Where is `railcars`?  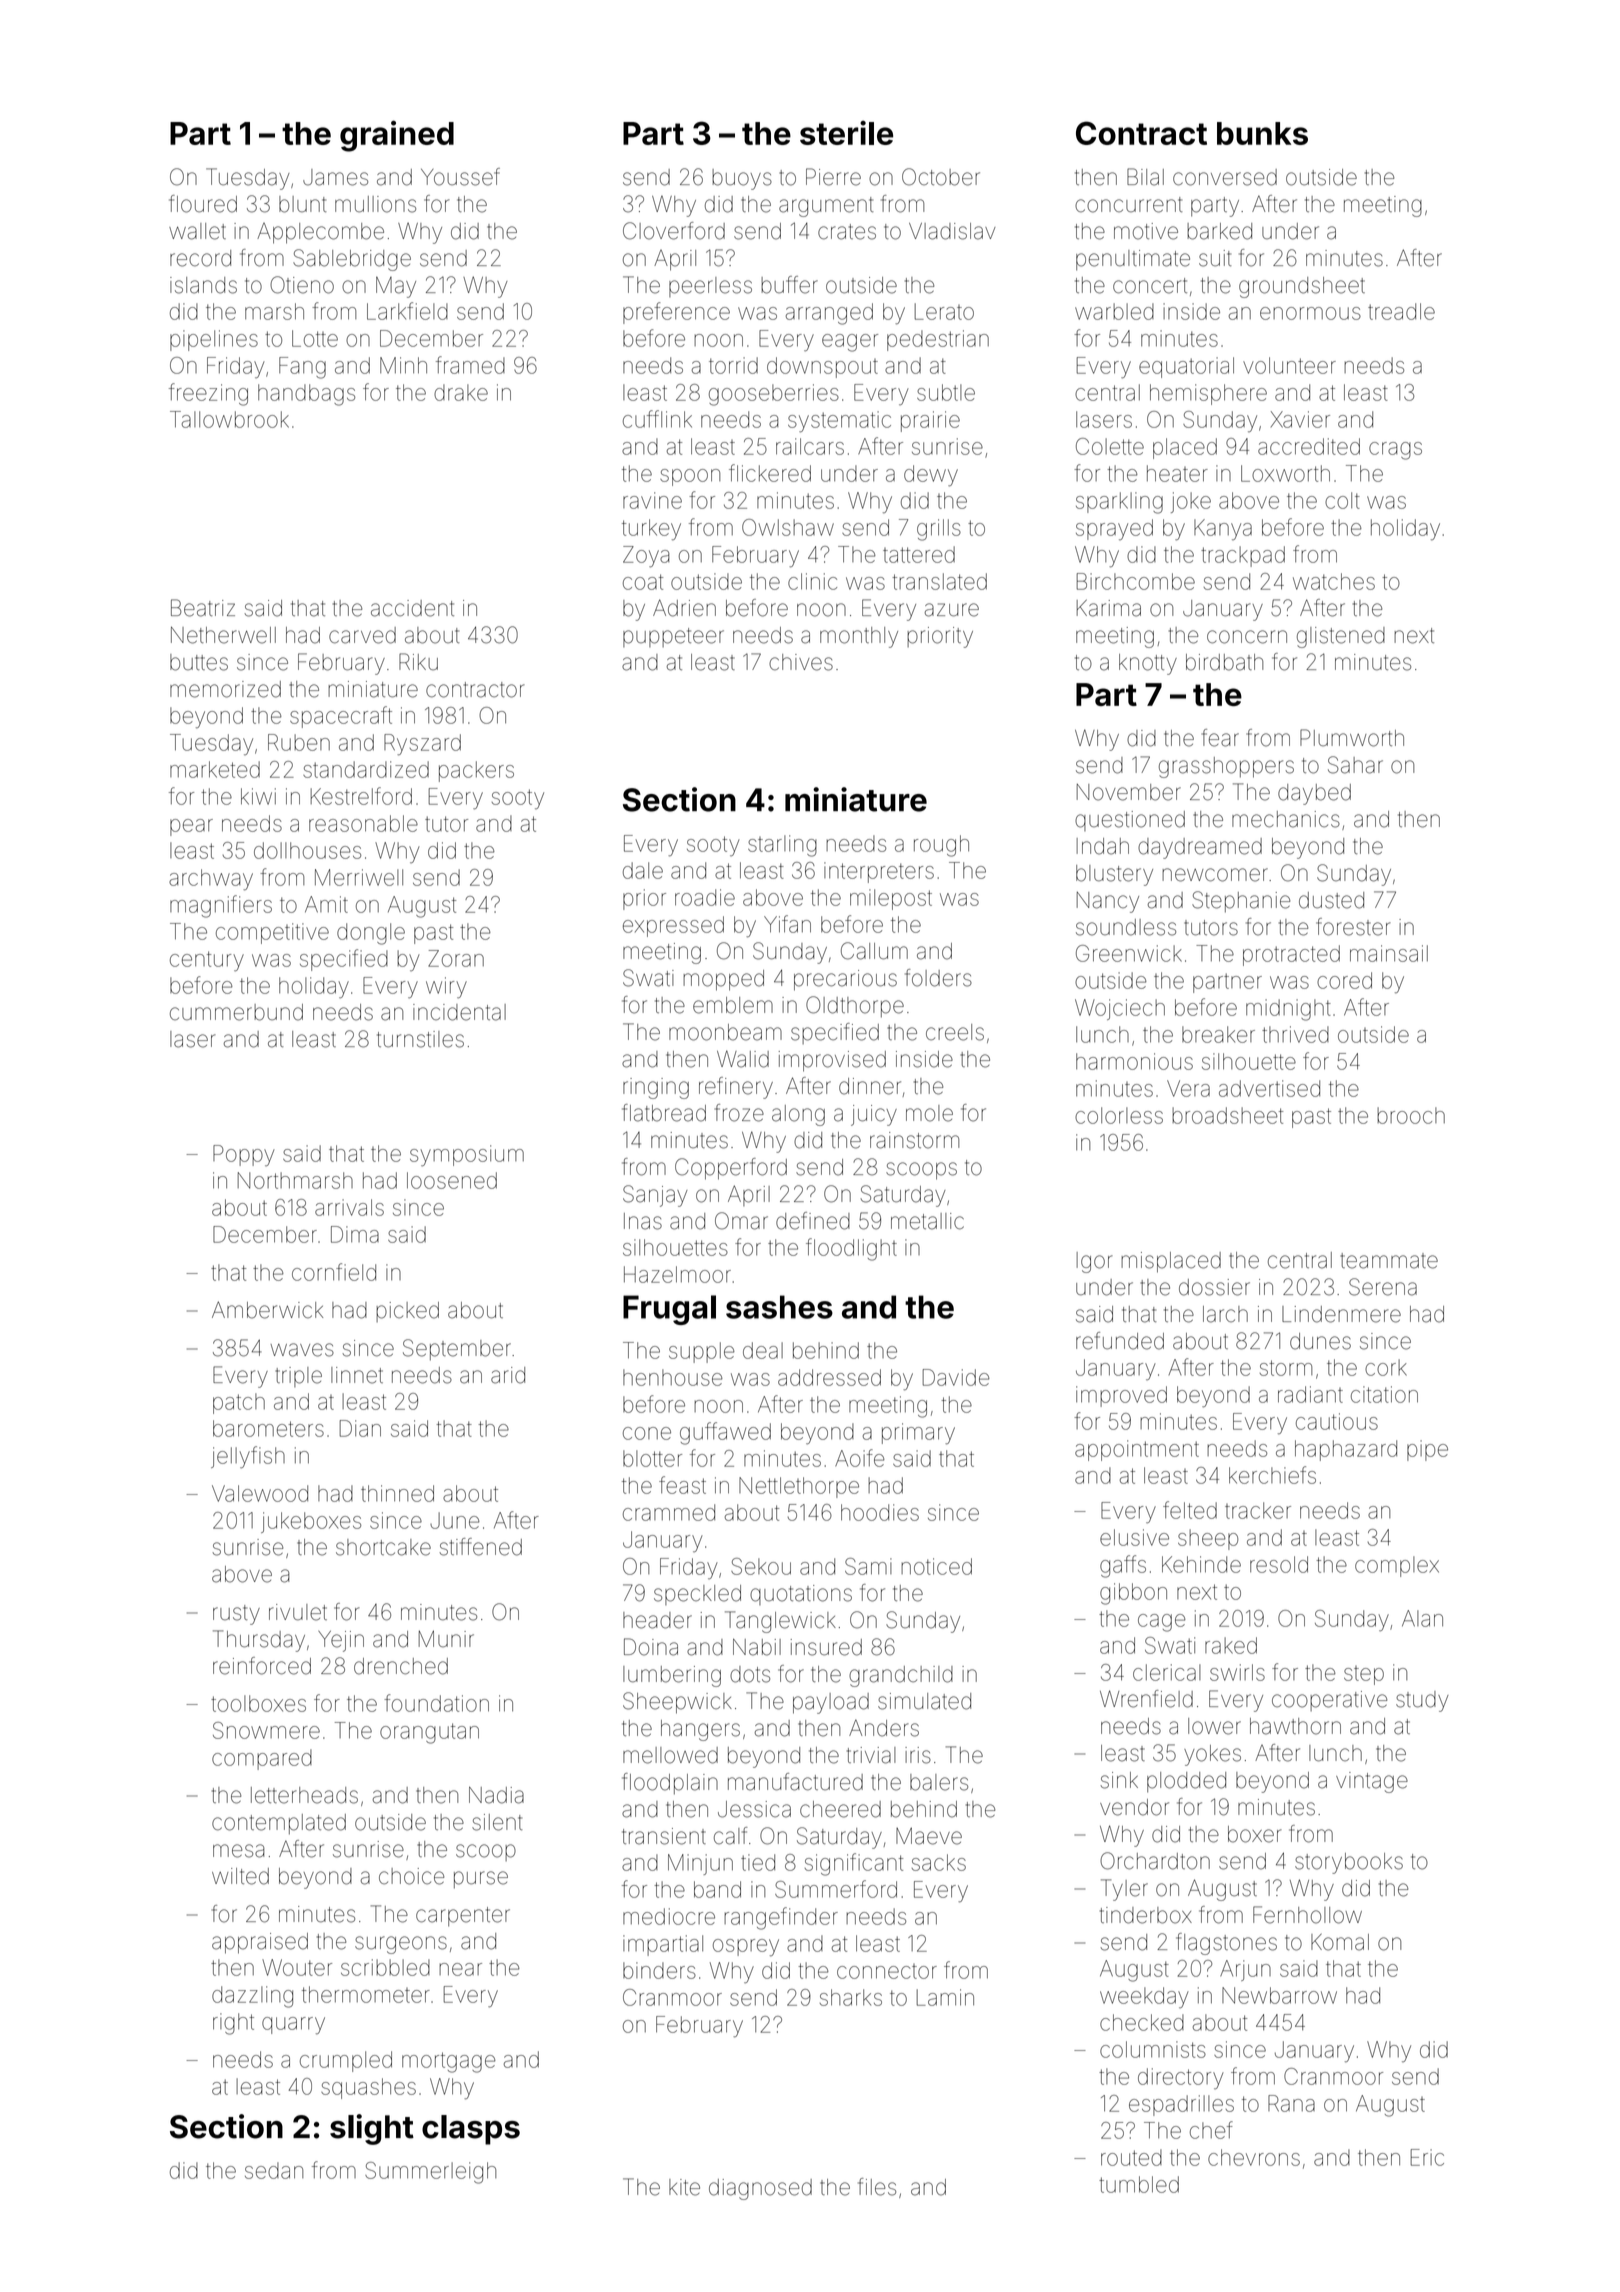 railcars is located at coordinates (810, 446).
